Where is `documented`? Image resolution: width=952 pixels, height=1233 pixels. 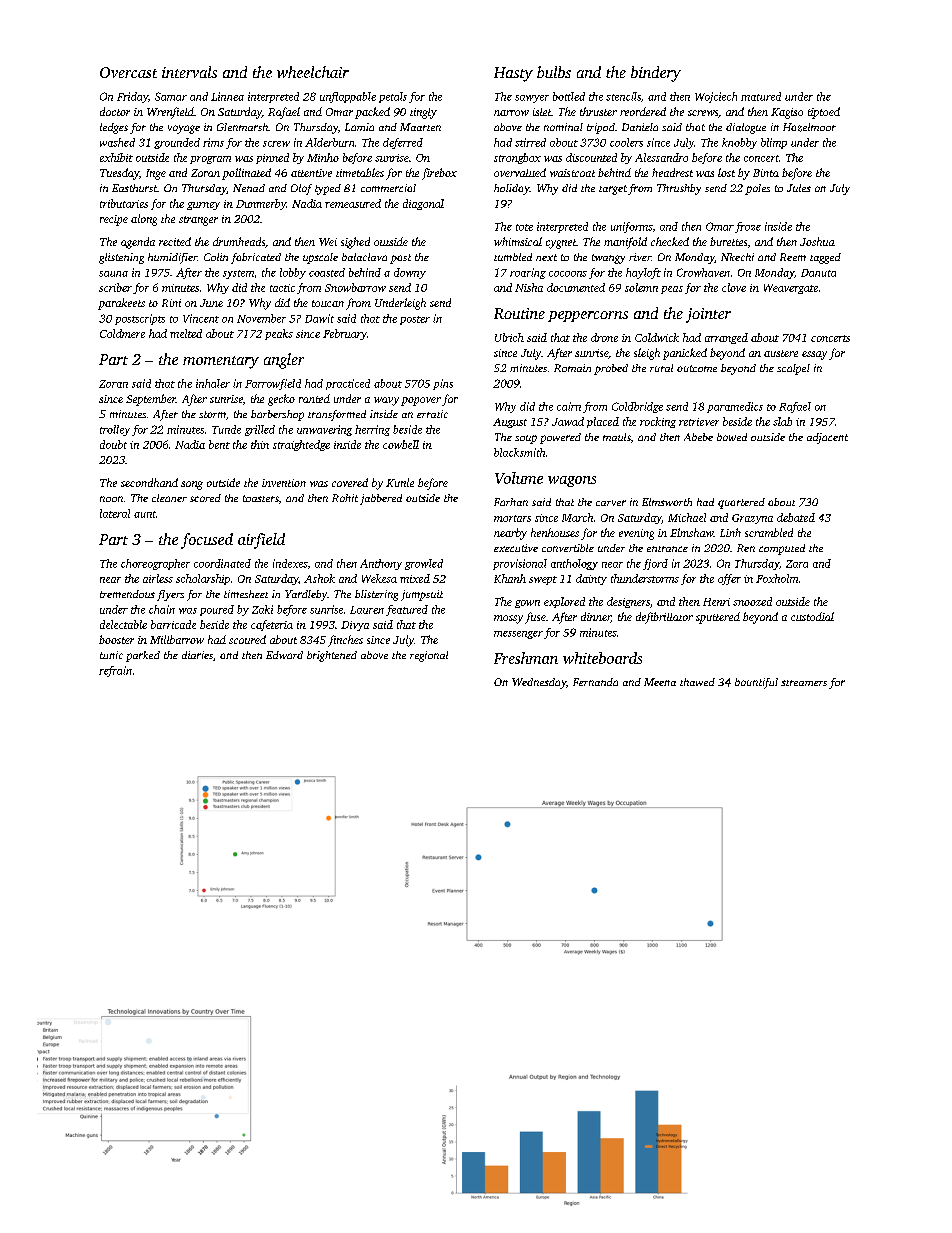
documented is located at coordinates (576, 287).
